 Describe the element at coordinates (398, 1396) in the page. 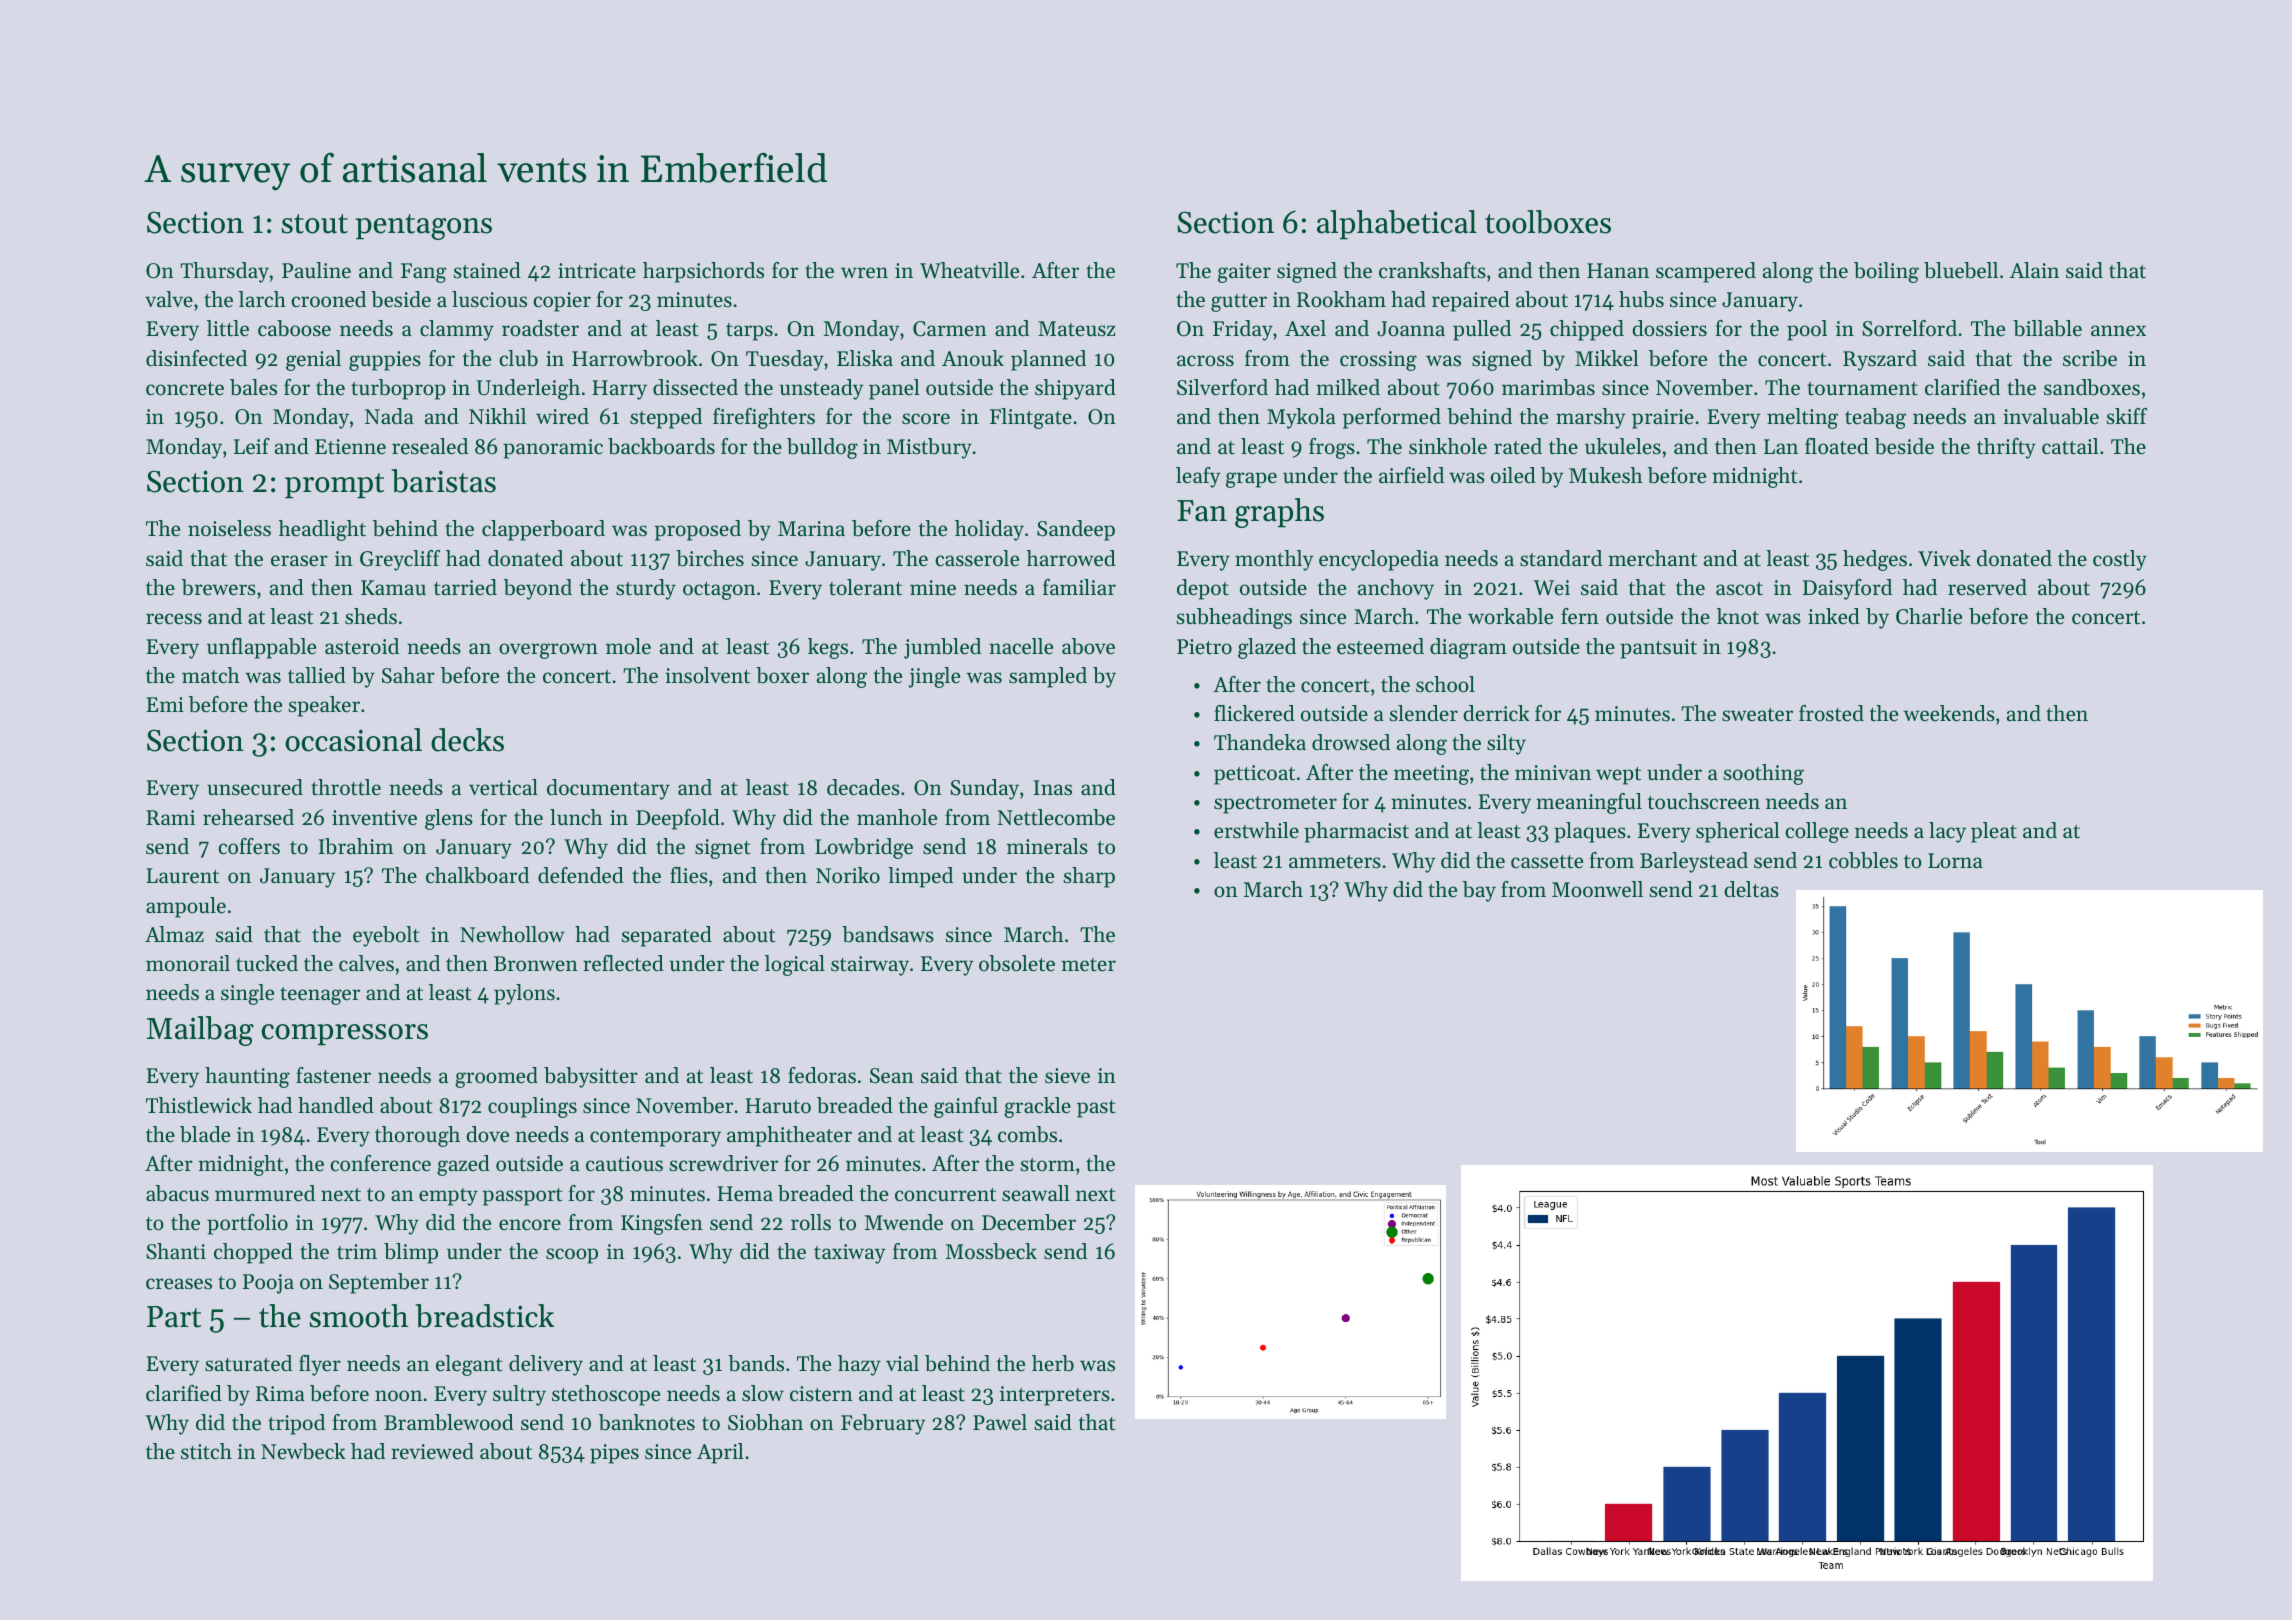

I see `noon` at that location.
